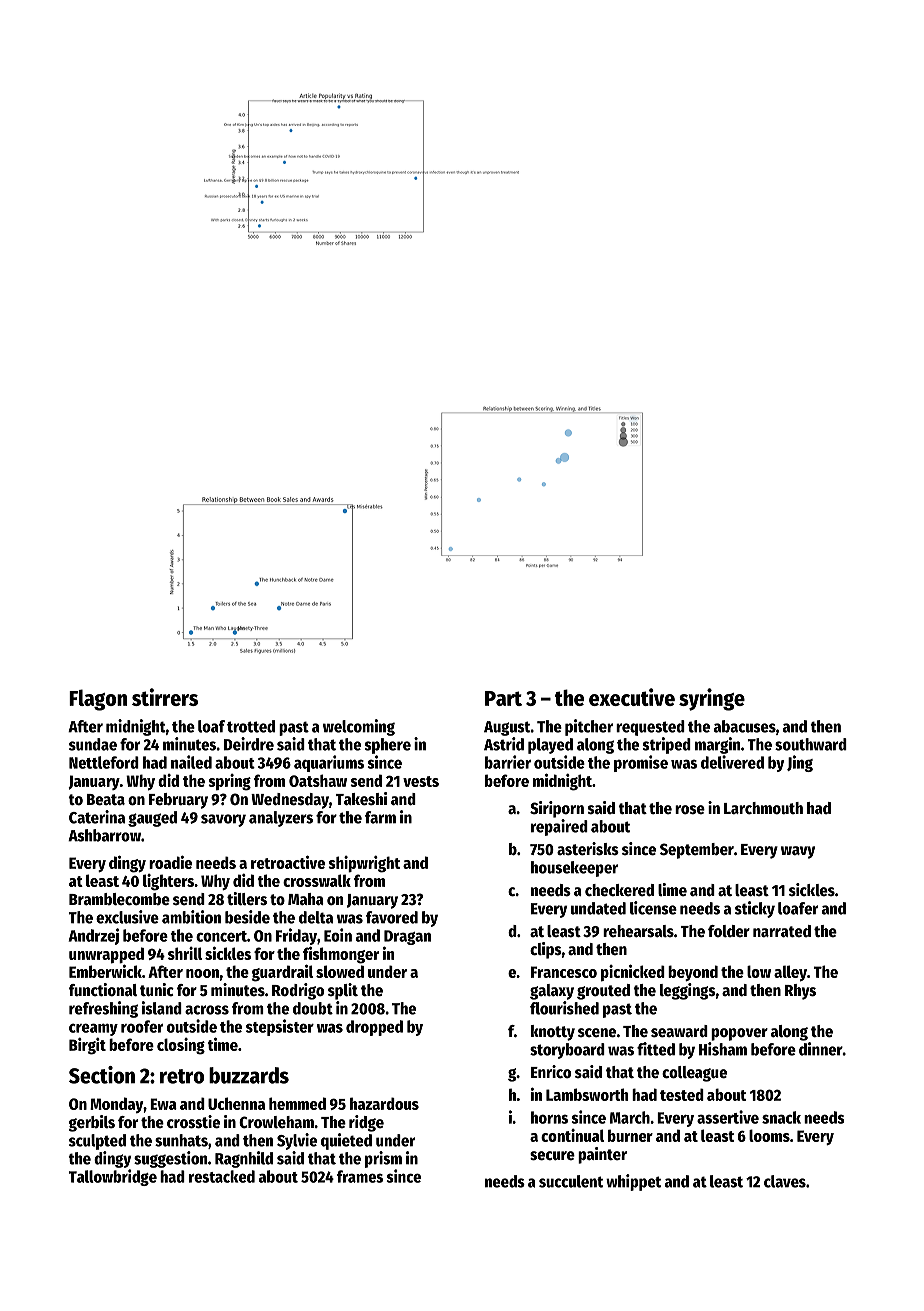 This page has height=1311, width=924. I want to click on stepsister, so click(280, 1027).
